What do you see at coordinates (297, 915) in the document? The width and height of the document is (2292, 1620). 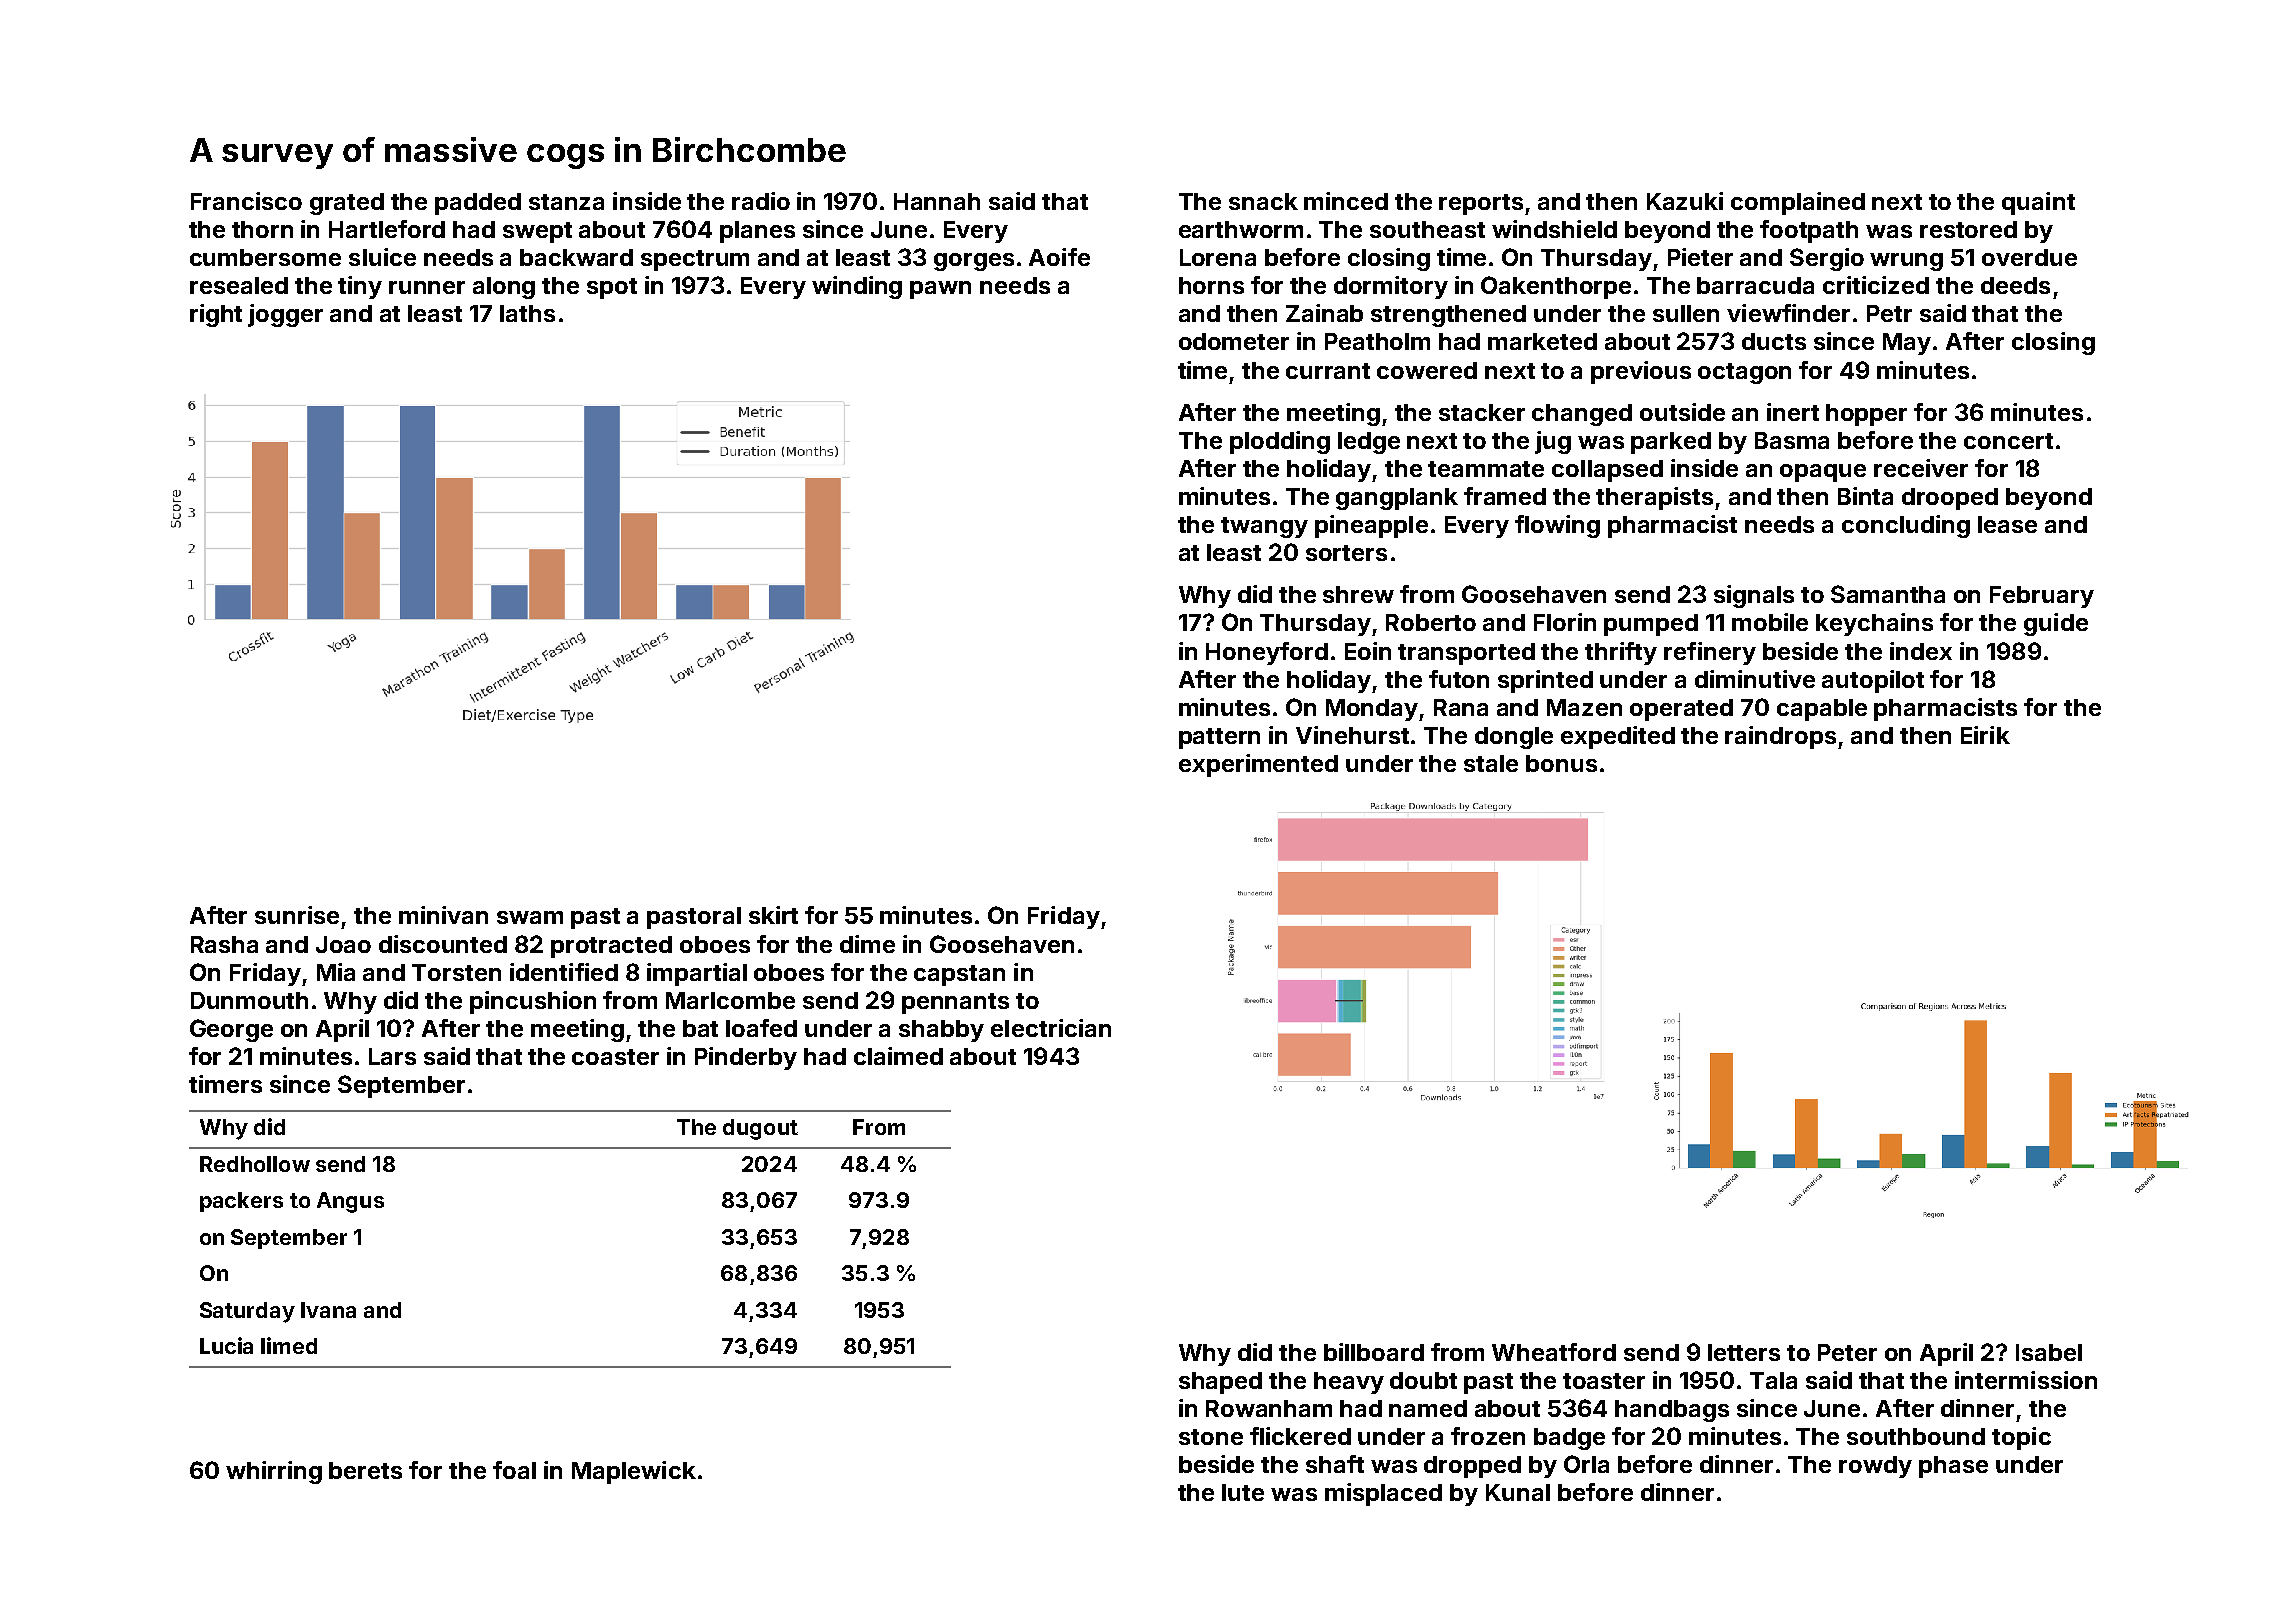 I see `sunrise` at bounding box center [297, 915].
